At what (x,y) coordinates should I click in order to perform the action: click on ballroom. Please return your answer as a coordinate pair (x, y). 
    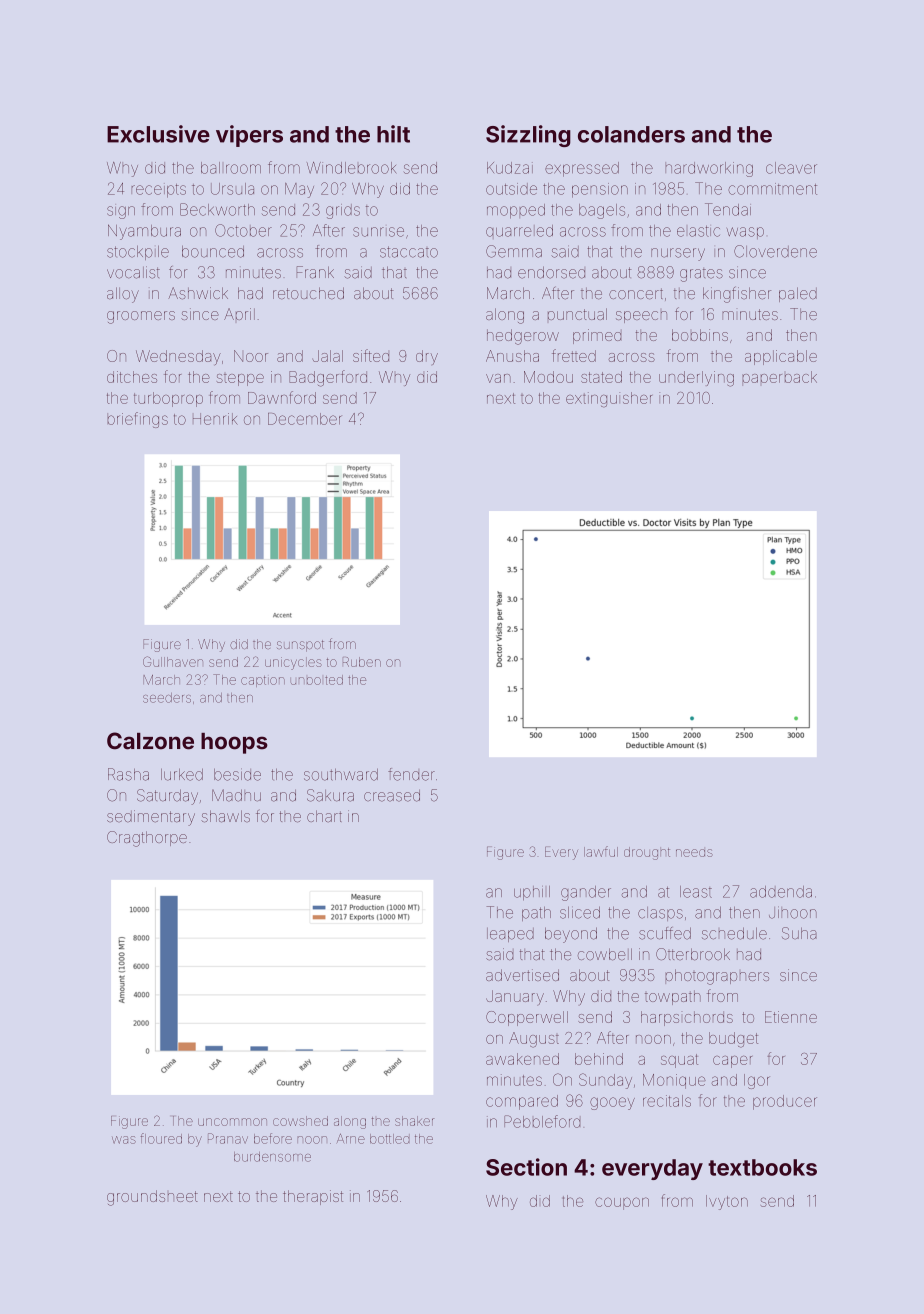
    Looking at the image, I should click on (231, 168).
